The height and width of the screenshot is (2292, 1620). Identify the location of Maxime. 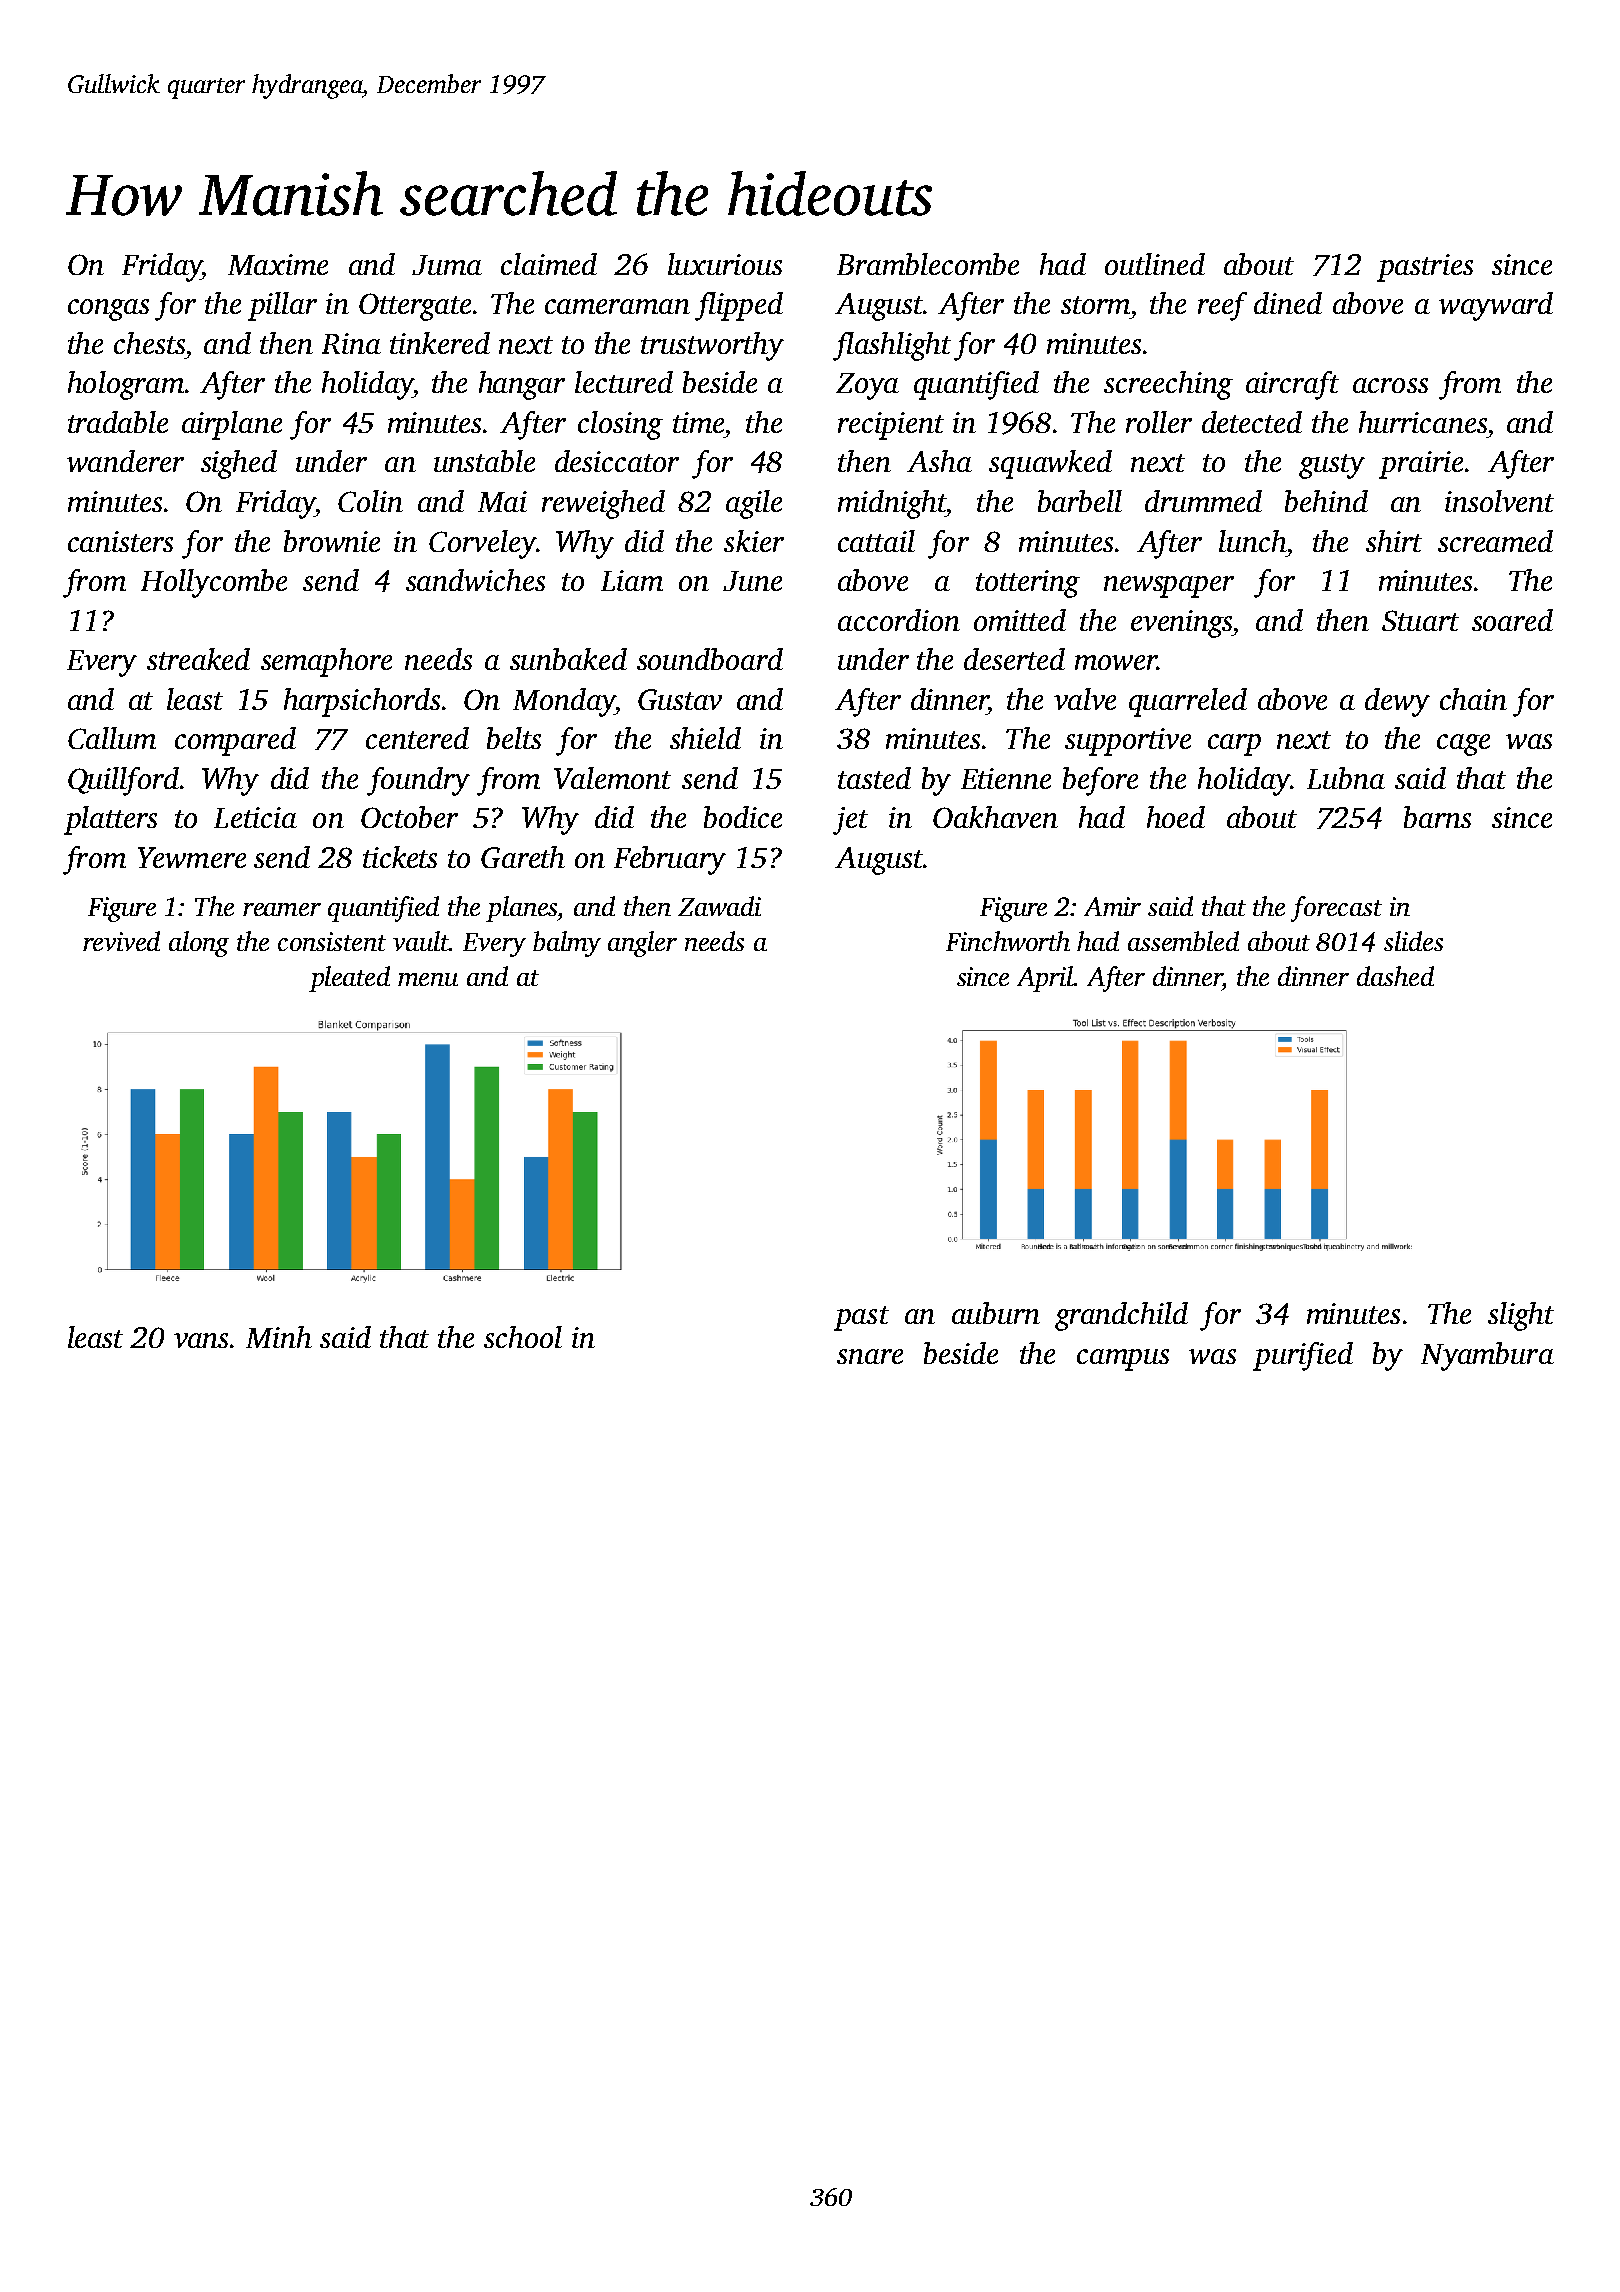
(278, 264).
